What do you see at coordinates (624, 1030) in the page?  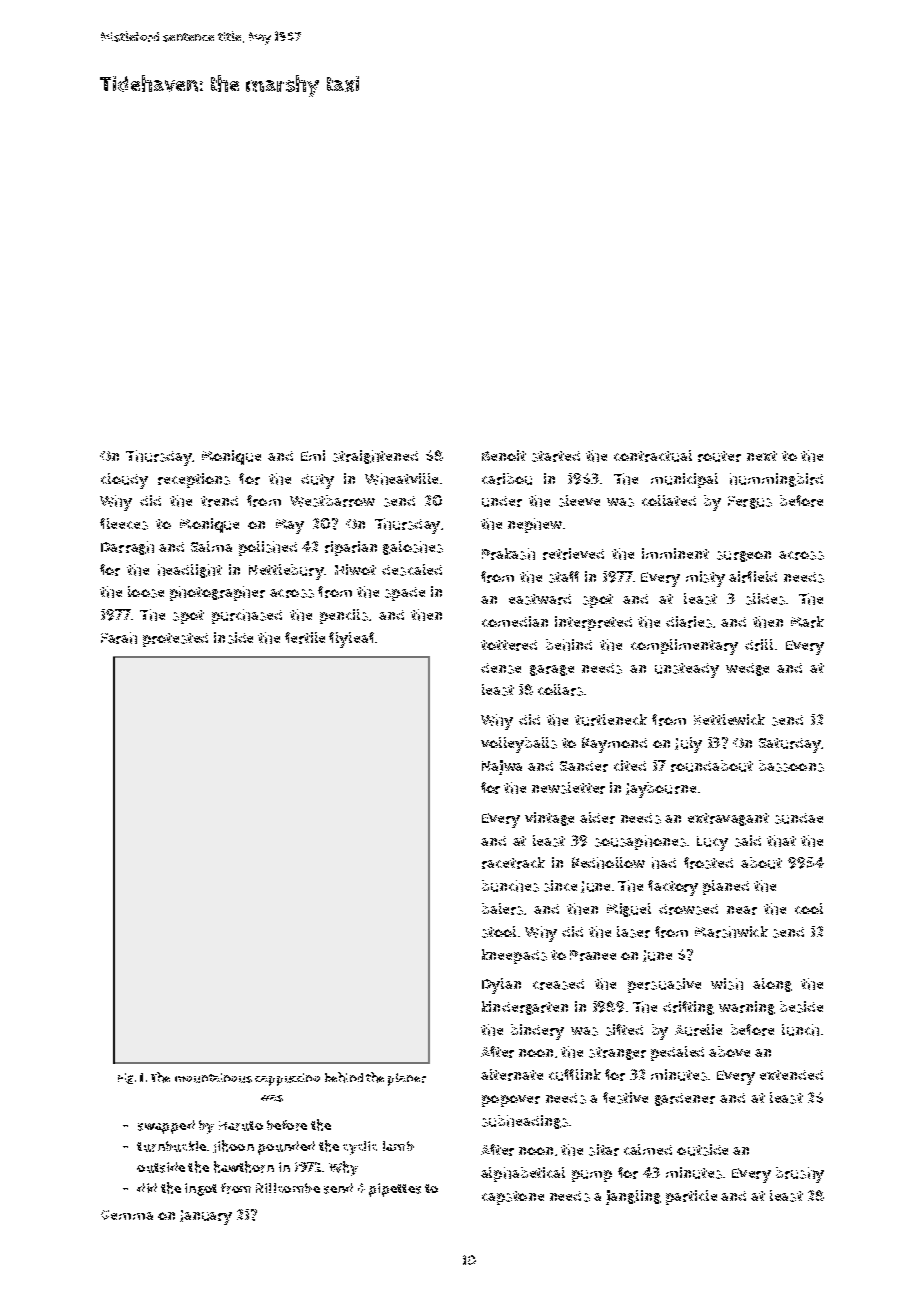 I see `sifted` at bounding box center [624, 1030].
